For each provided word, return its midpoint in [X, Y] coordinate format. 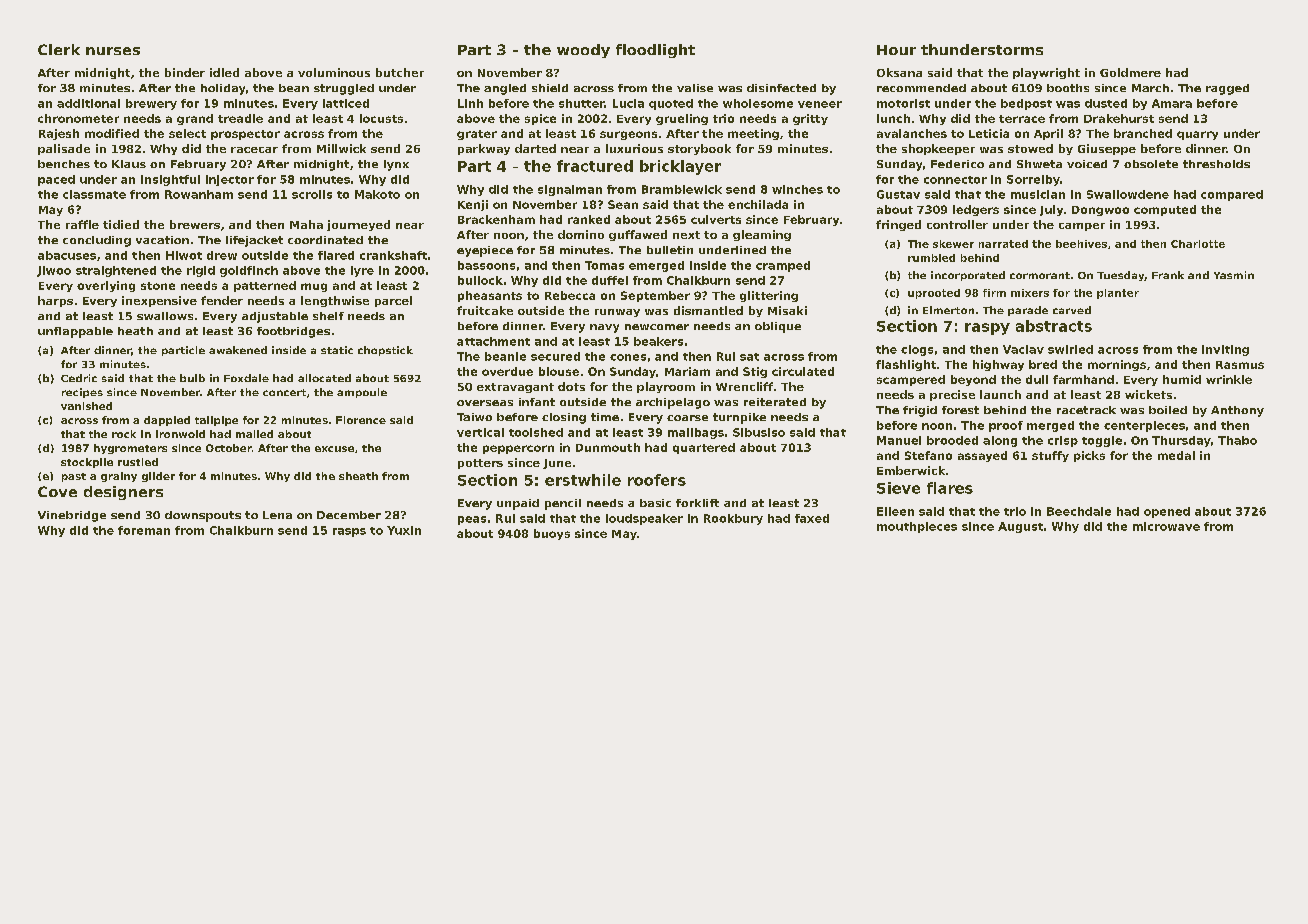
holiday [223, 89]
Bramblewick [682, 189]
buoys [552, 534]
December [349, 515]
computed [1165, 210]
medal [1176, 455]
